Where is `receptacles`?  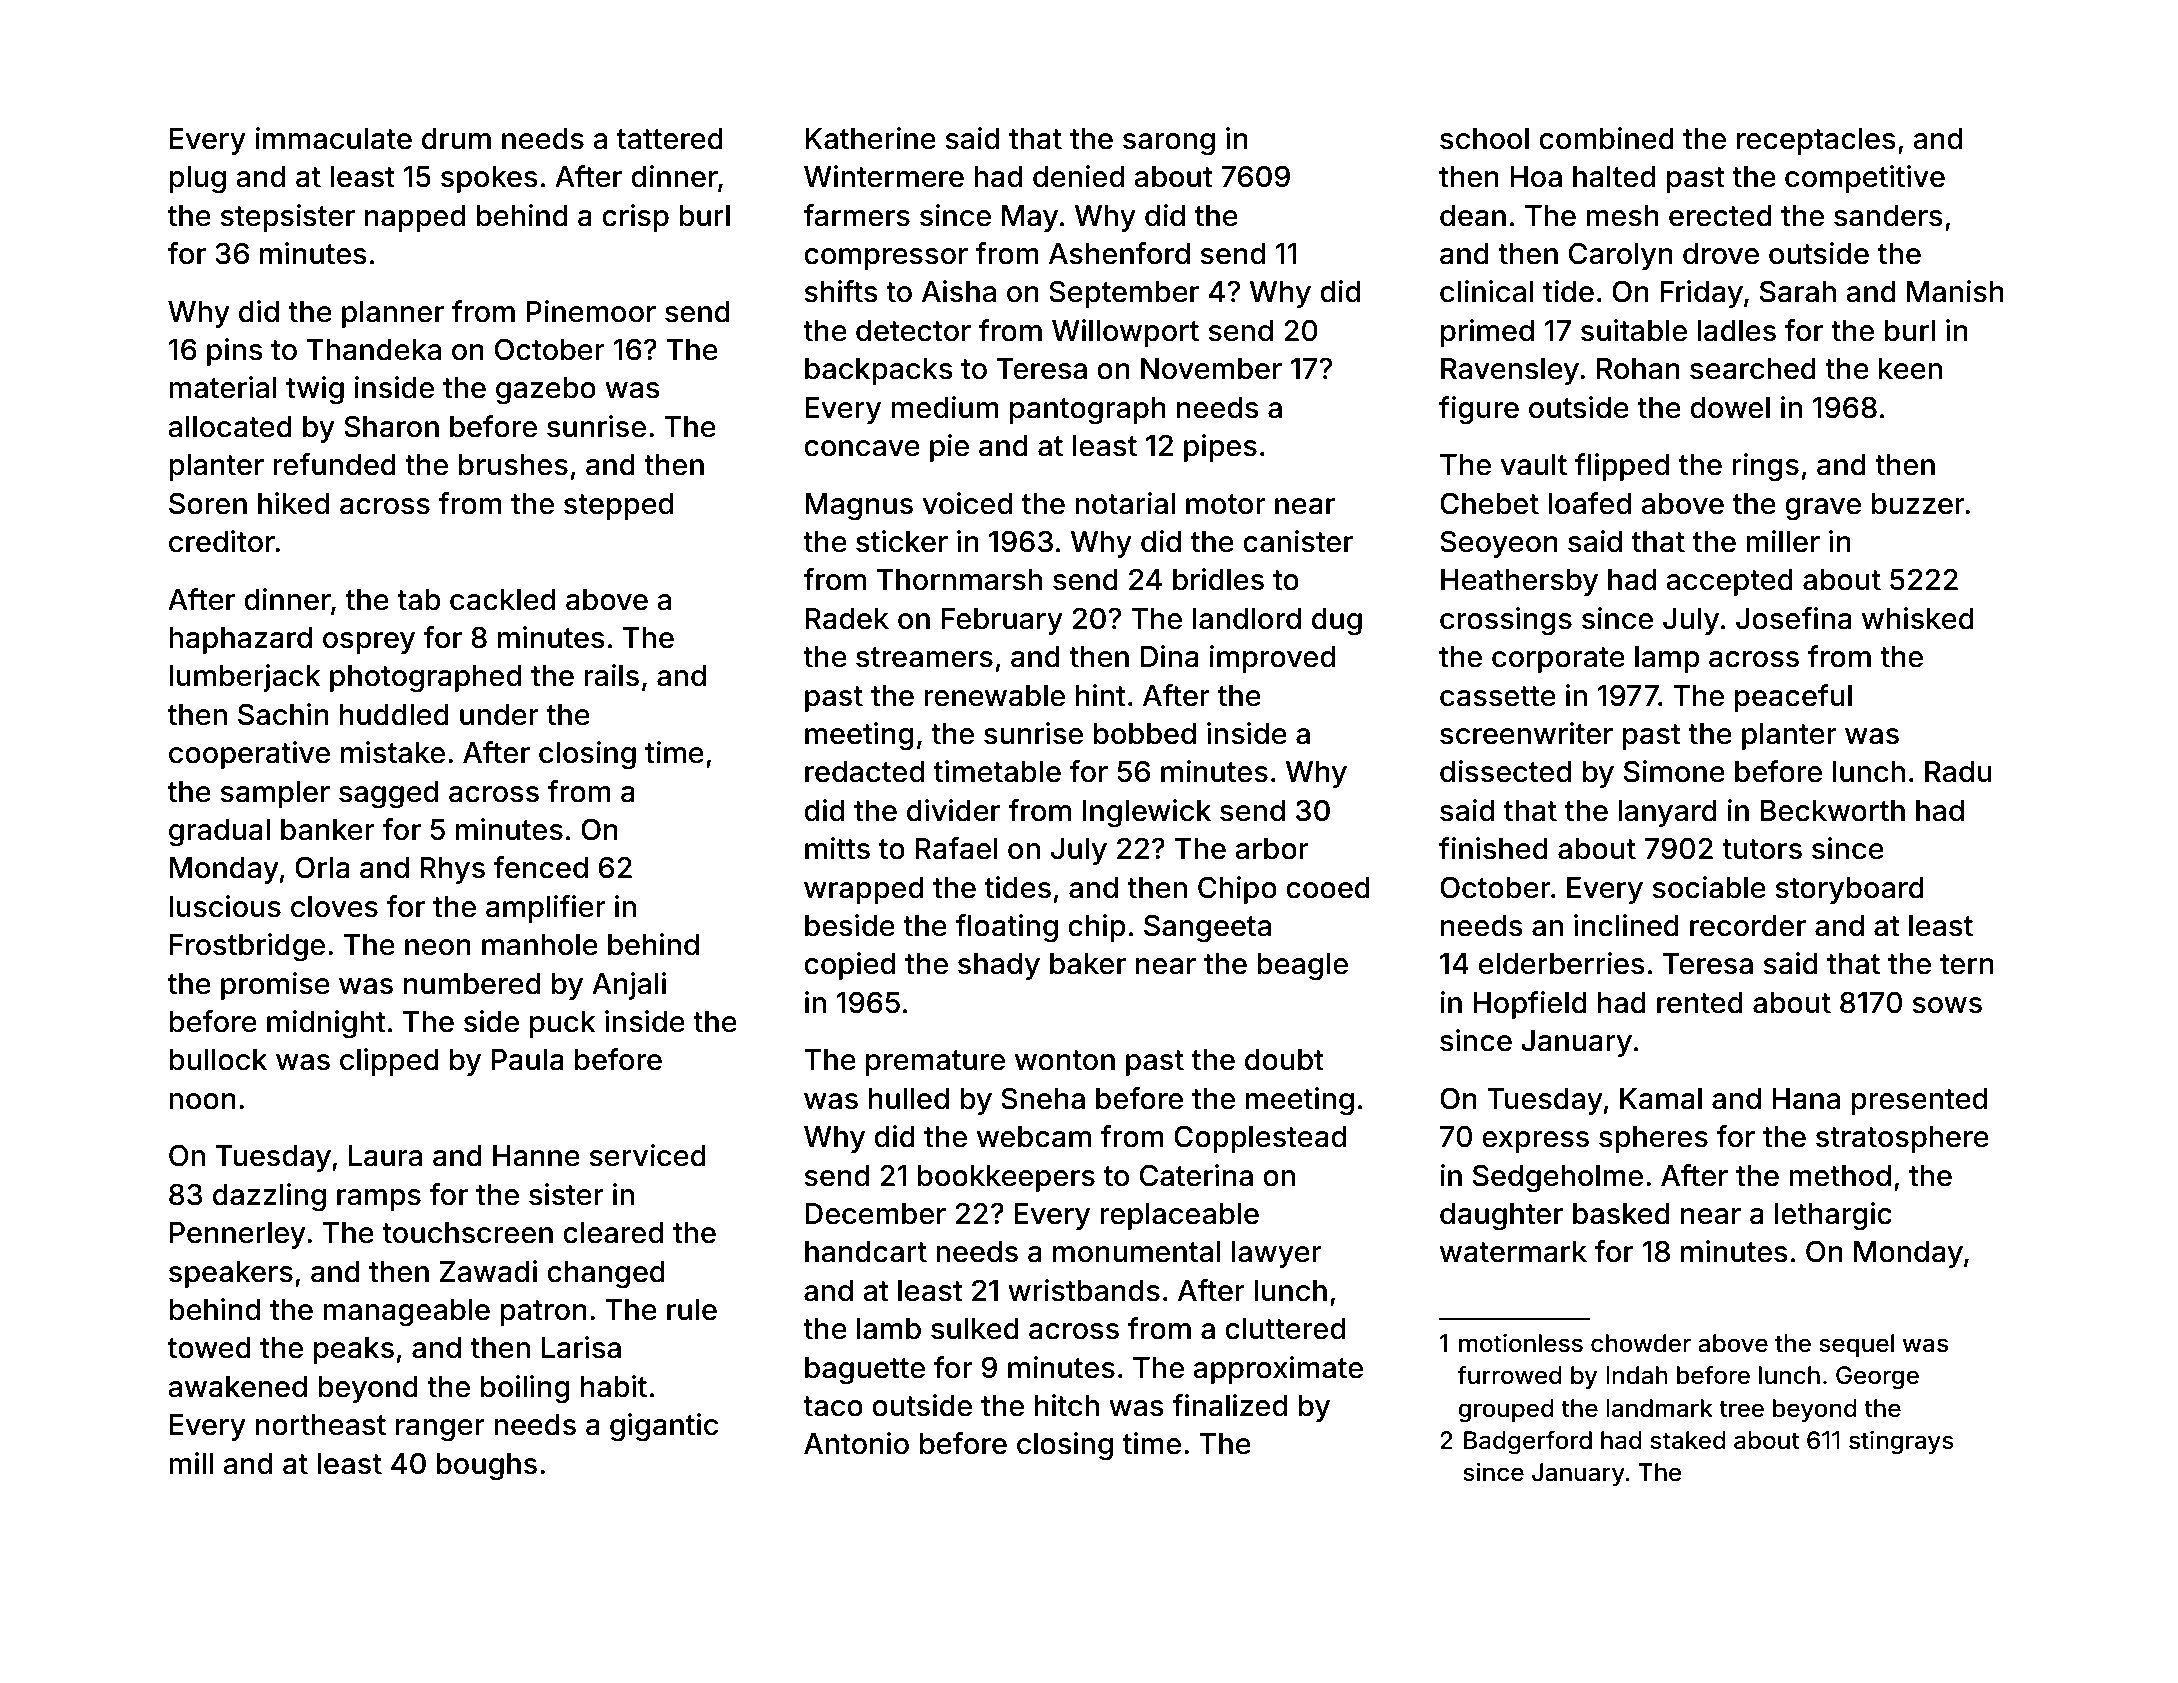
receptacles is located at coordinates (1816, 141).
